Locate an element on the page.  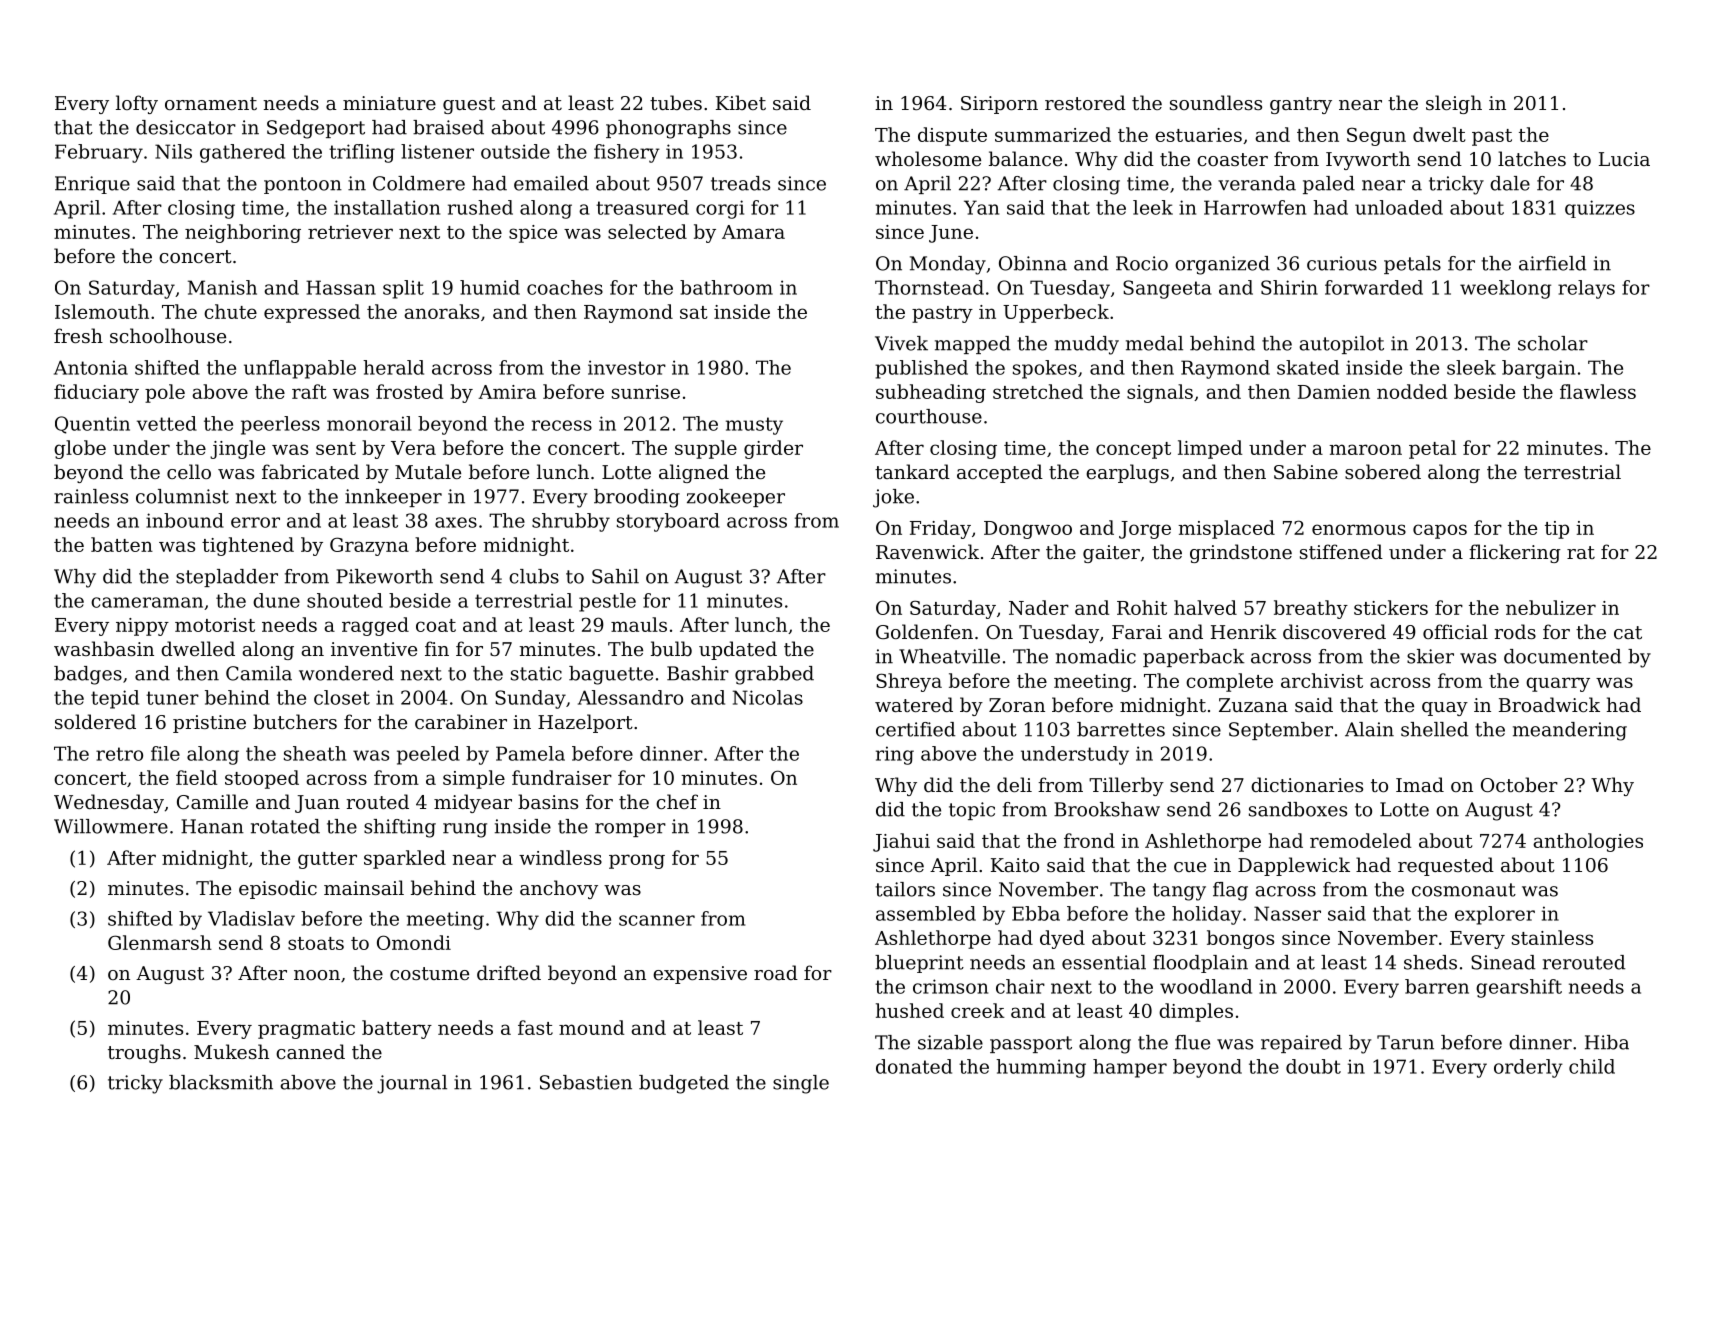
October is located at coordinates (1519, 784).
